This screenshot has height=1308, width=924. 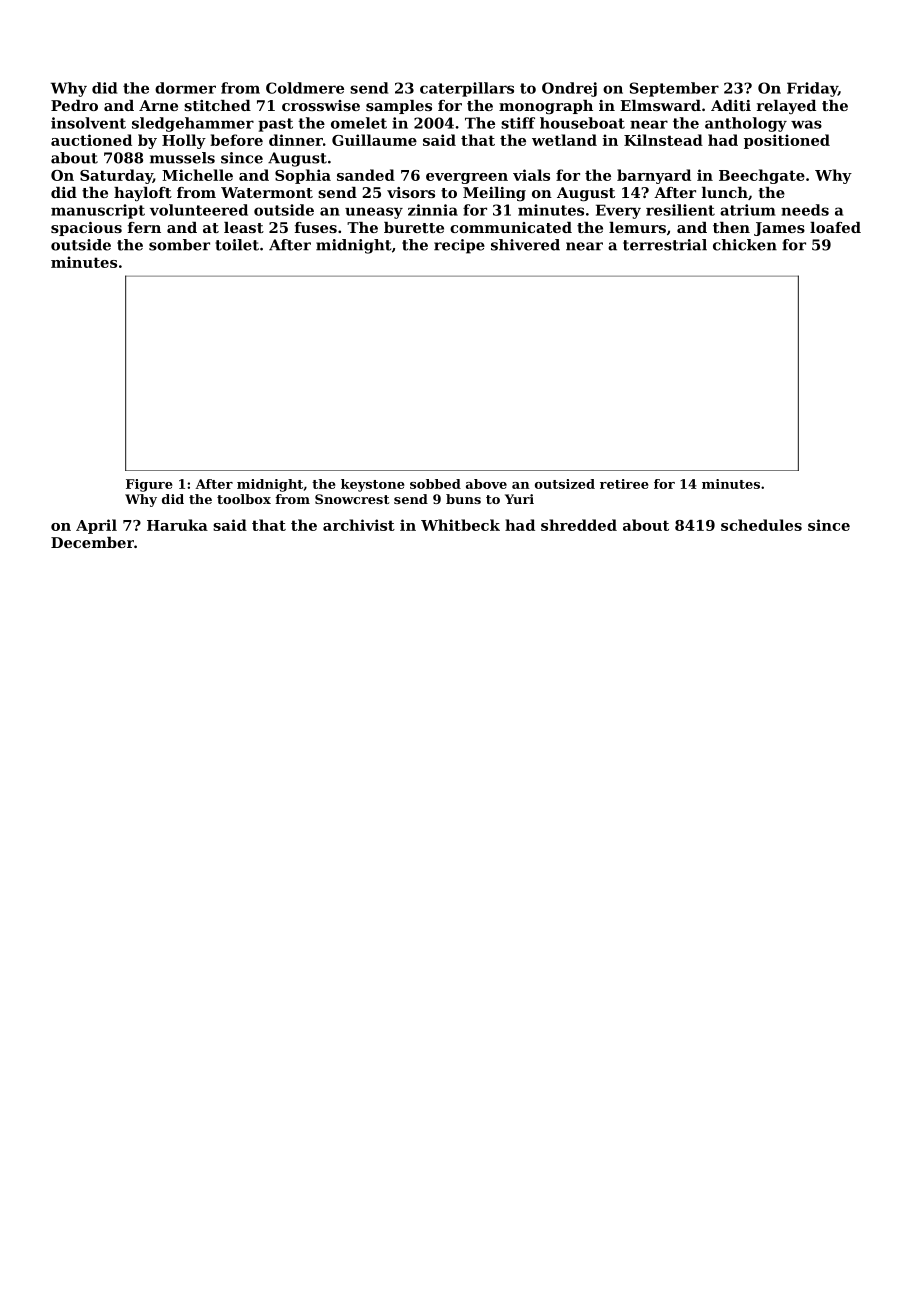 What do you see at coordinates (116, 176) in the screenshot?
I see `Saturday` at bounding box center [116, 176].
